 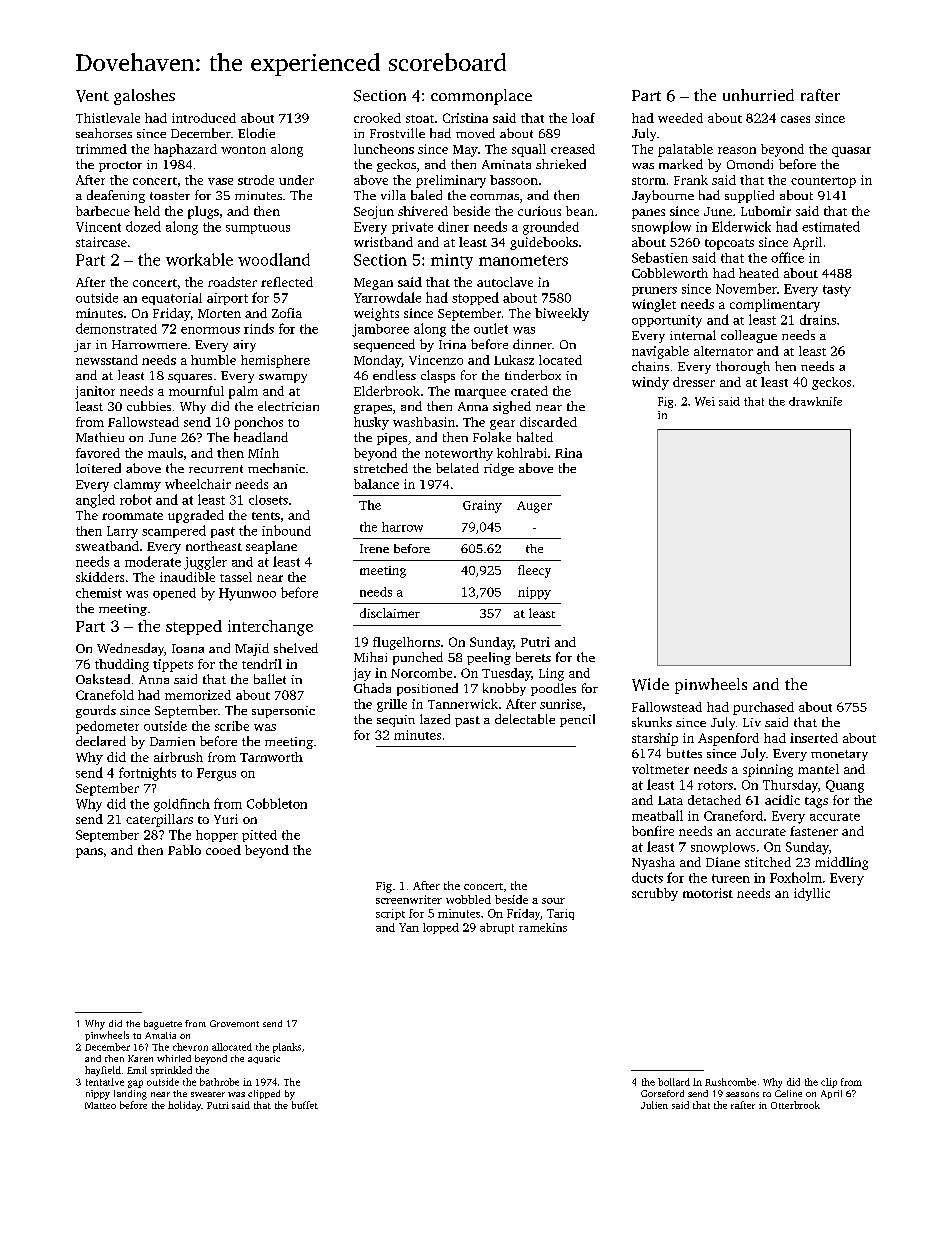 What do you see at coordinates (377, 118) in the page?
I see `crooked` at bounding box center [377, 118].
